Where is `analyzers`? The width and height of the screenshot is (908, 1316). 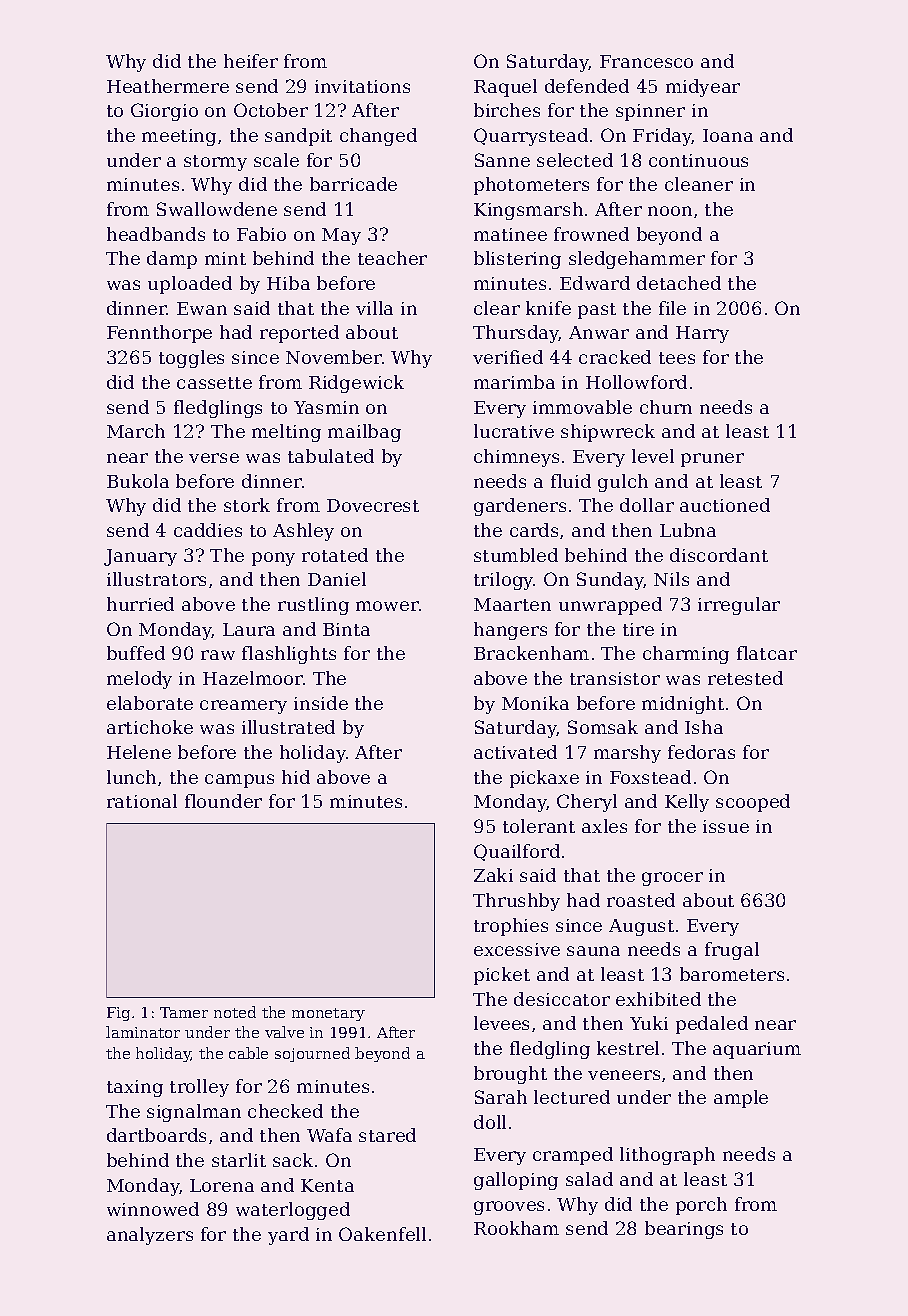
analyzers is located at coordinates (150, 1236).
